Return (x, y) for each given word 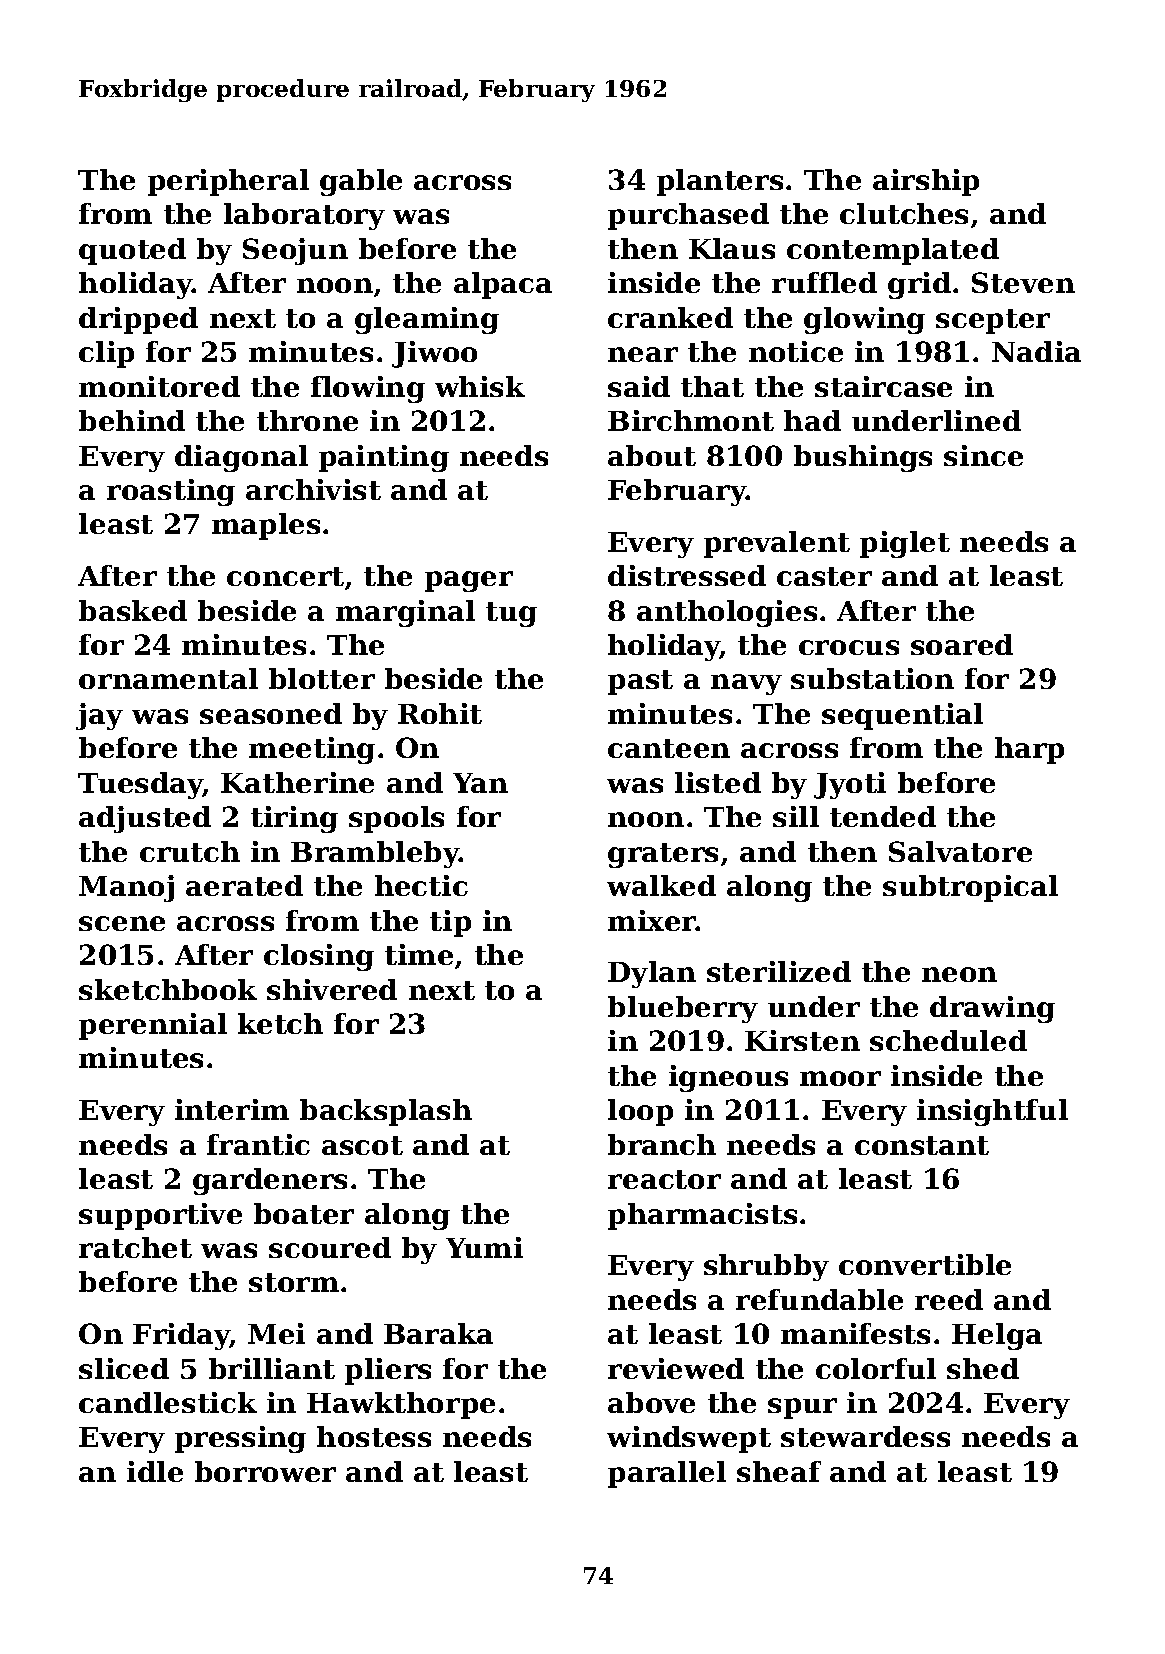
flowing (368, 389)
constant (922, 1145)
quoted (132, 251)
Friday (181, 1336)
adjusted (145, 819)
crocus (849, 647)
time (419, 954)
